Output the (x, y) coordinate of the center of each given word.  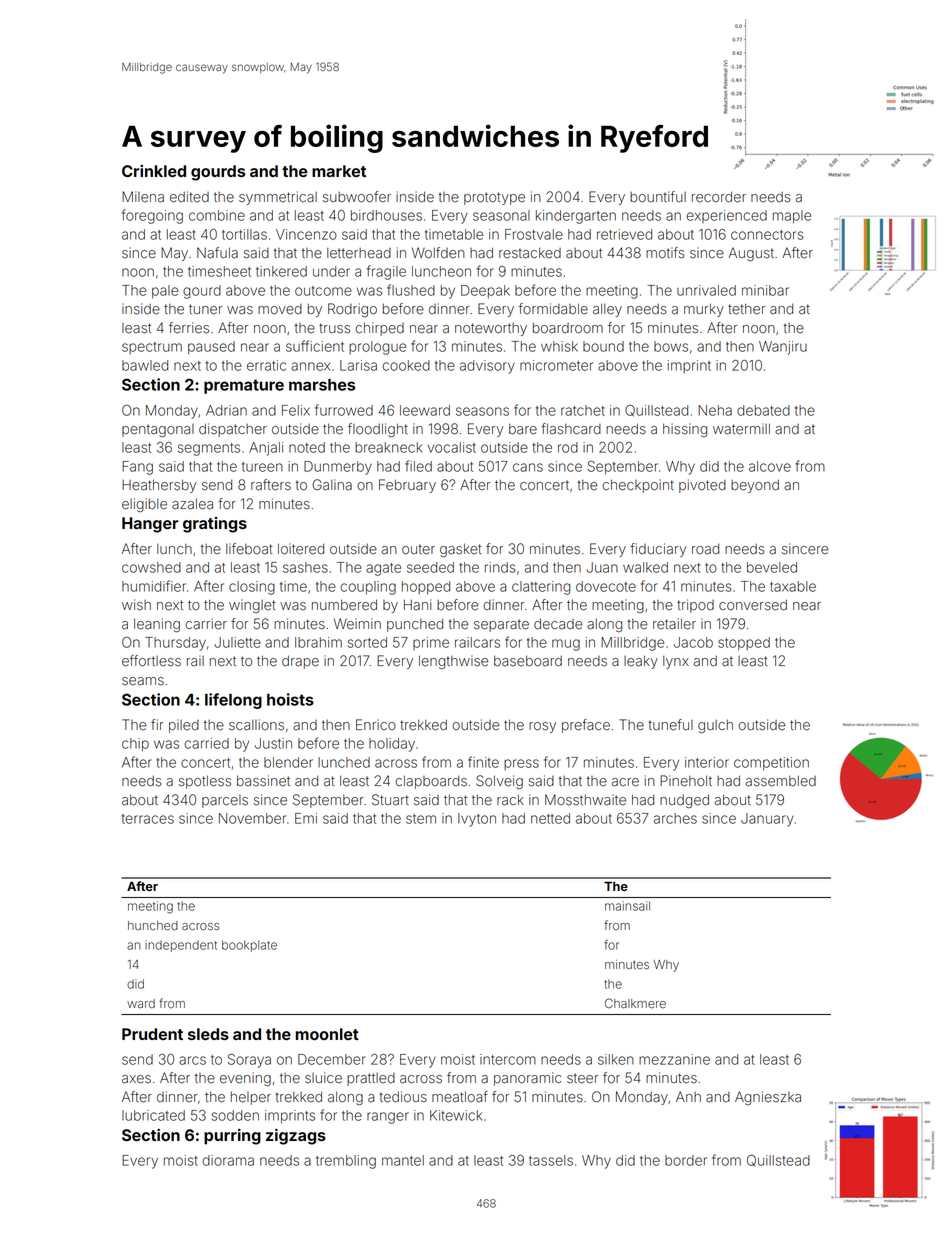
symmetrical (278, 198)
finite (483, 762)
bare (523, 429)
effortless (151, 661)
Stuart (390, 800)
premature (244, 386)
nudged (684, 801)
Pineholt (686, 781)
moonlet (327, 1034)
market (339, 171)
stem (421, 819)
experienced (727, 216)
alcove (770, 466)
